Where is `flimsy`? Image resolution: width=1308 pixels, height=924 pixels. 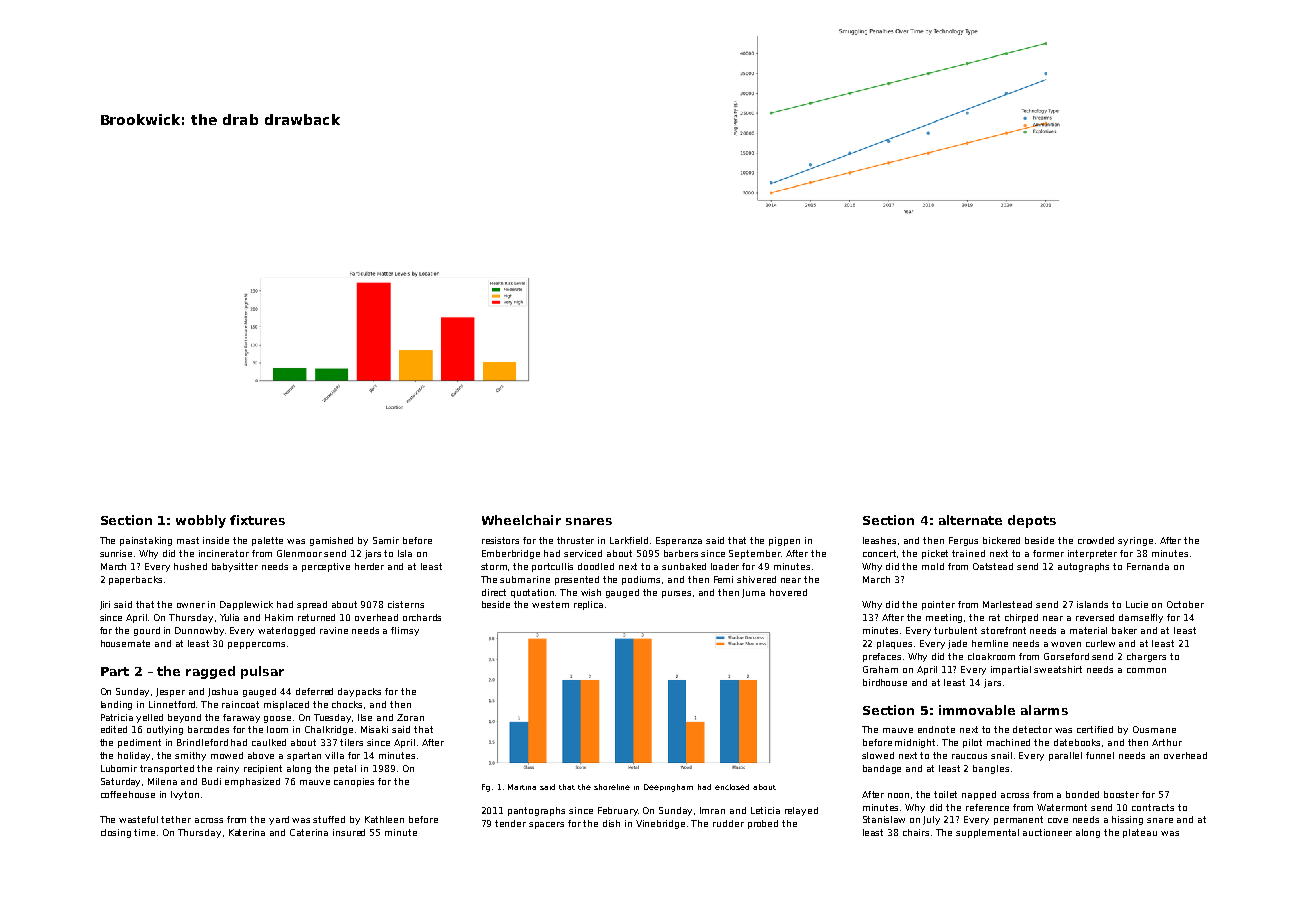 flimsy is located at coordinates (405, 631).
